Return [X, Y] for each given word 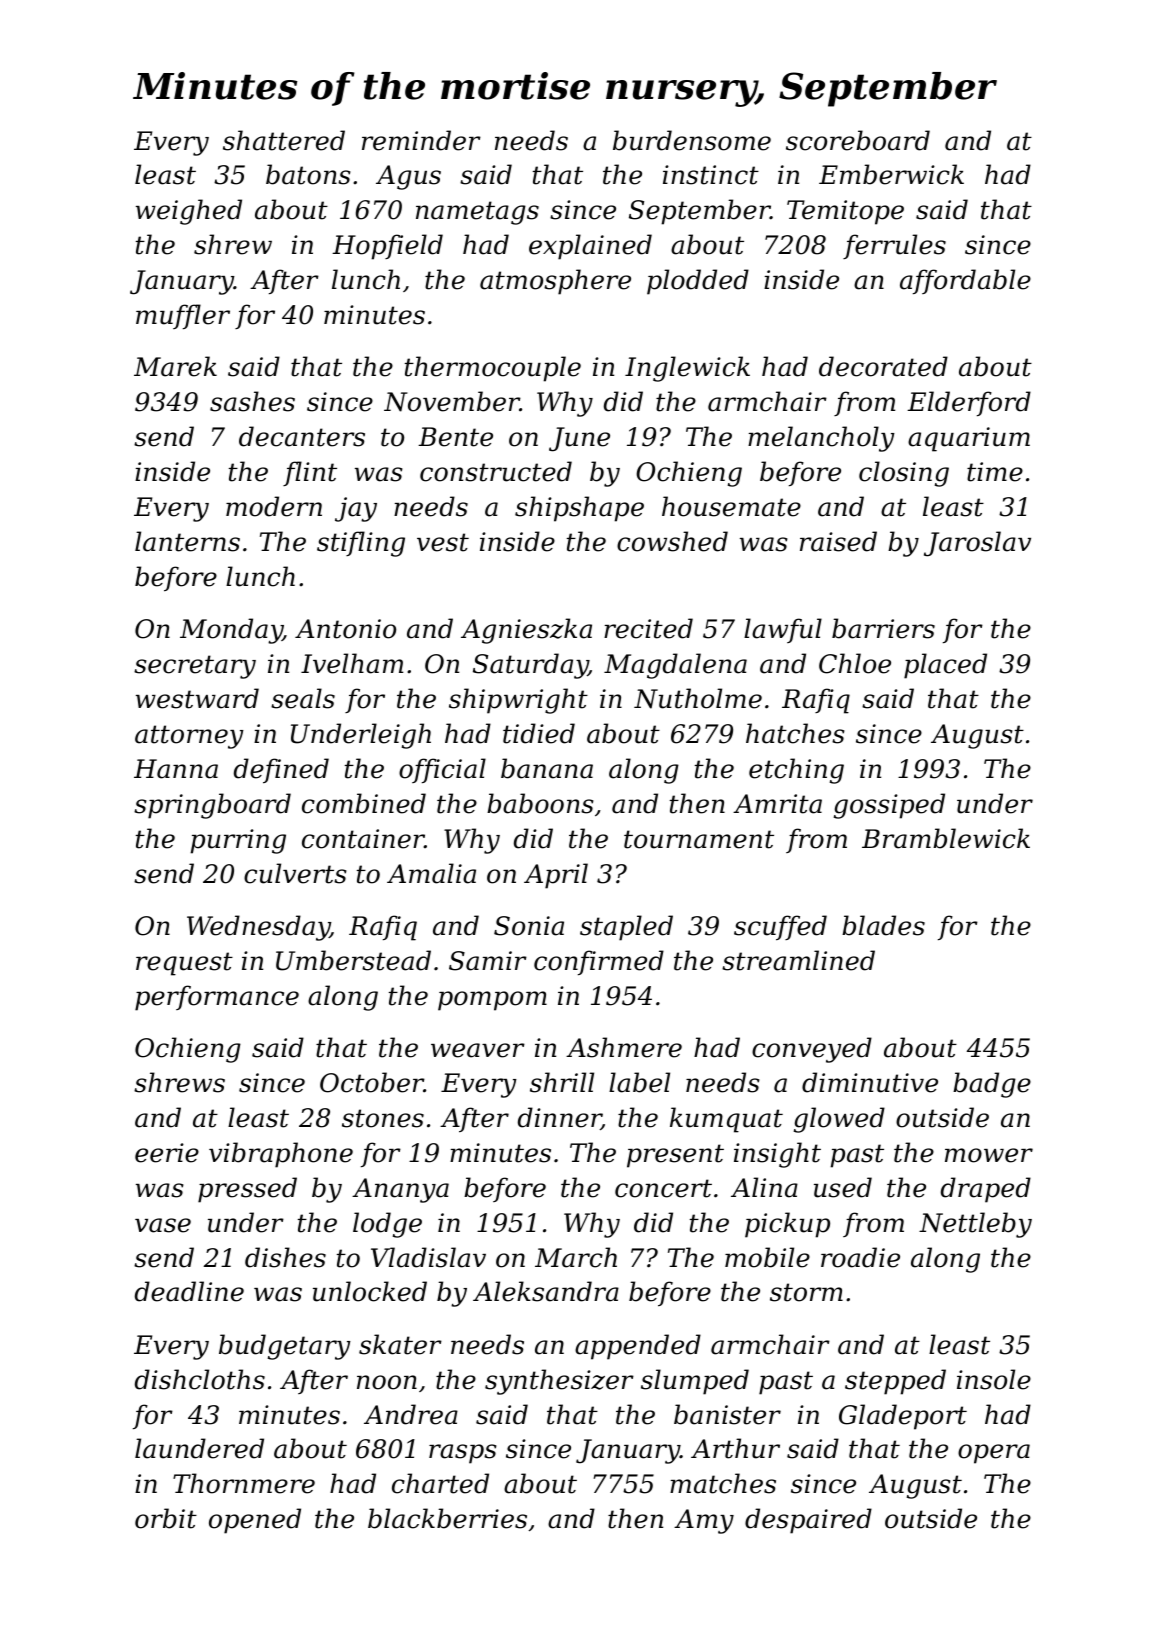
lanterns [187, 541]
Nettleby [975, 1225]
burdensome [692, 140]
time [995, 472]
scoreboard [858, 140]
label [639, 1082]
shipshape [579, 509]
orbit [166, 1518]
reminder [421, 140]
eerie [167, 1153]
